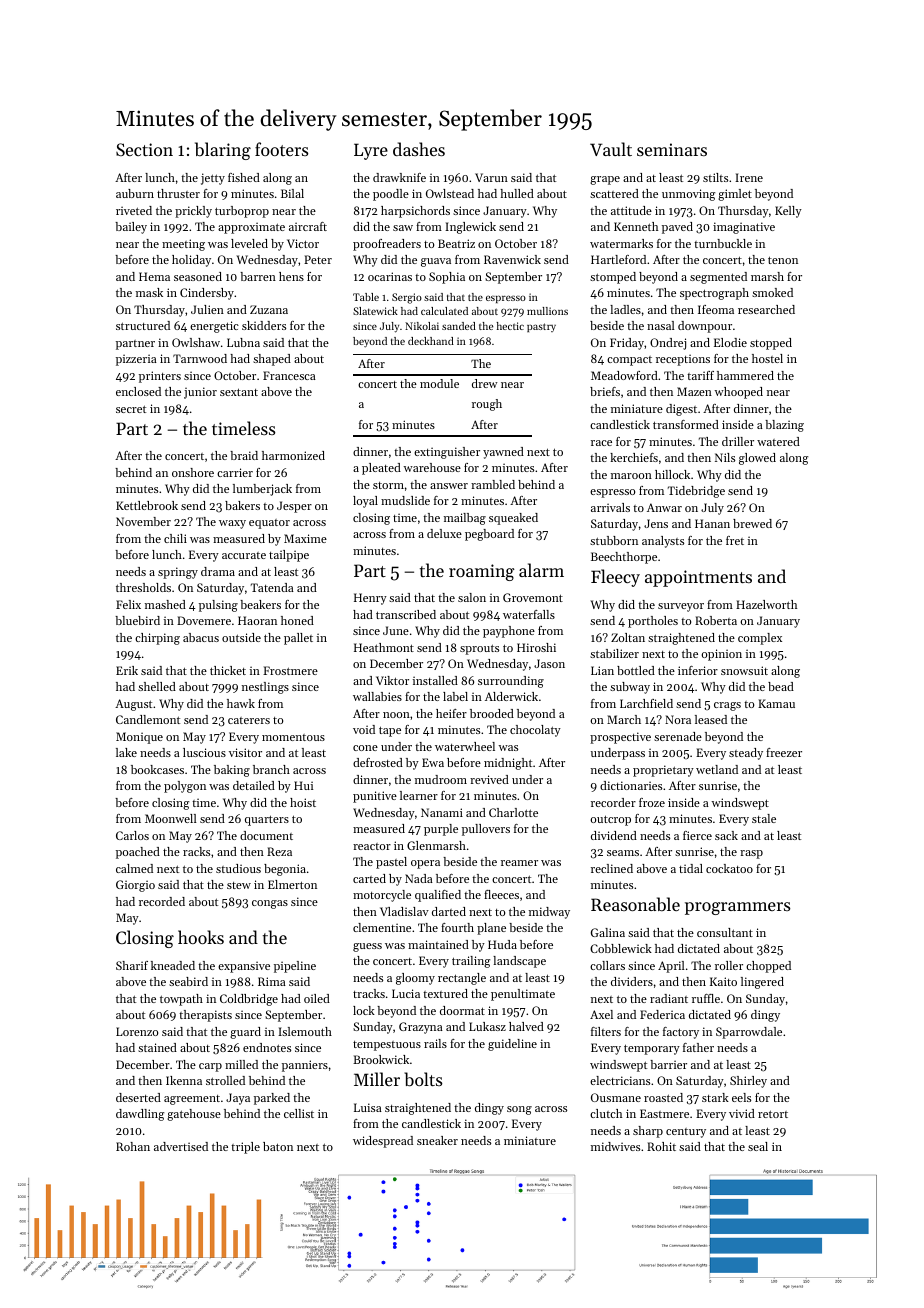 Image resolution: width=924 pixels, height=1308 pixels. What do you see at coordinates (784, 426) in the screenshot?
I see `blazing` at bounding box center [784, 426].
